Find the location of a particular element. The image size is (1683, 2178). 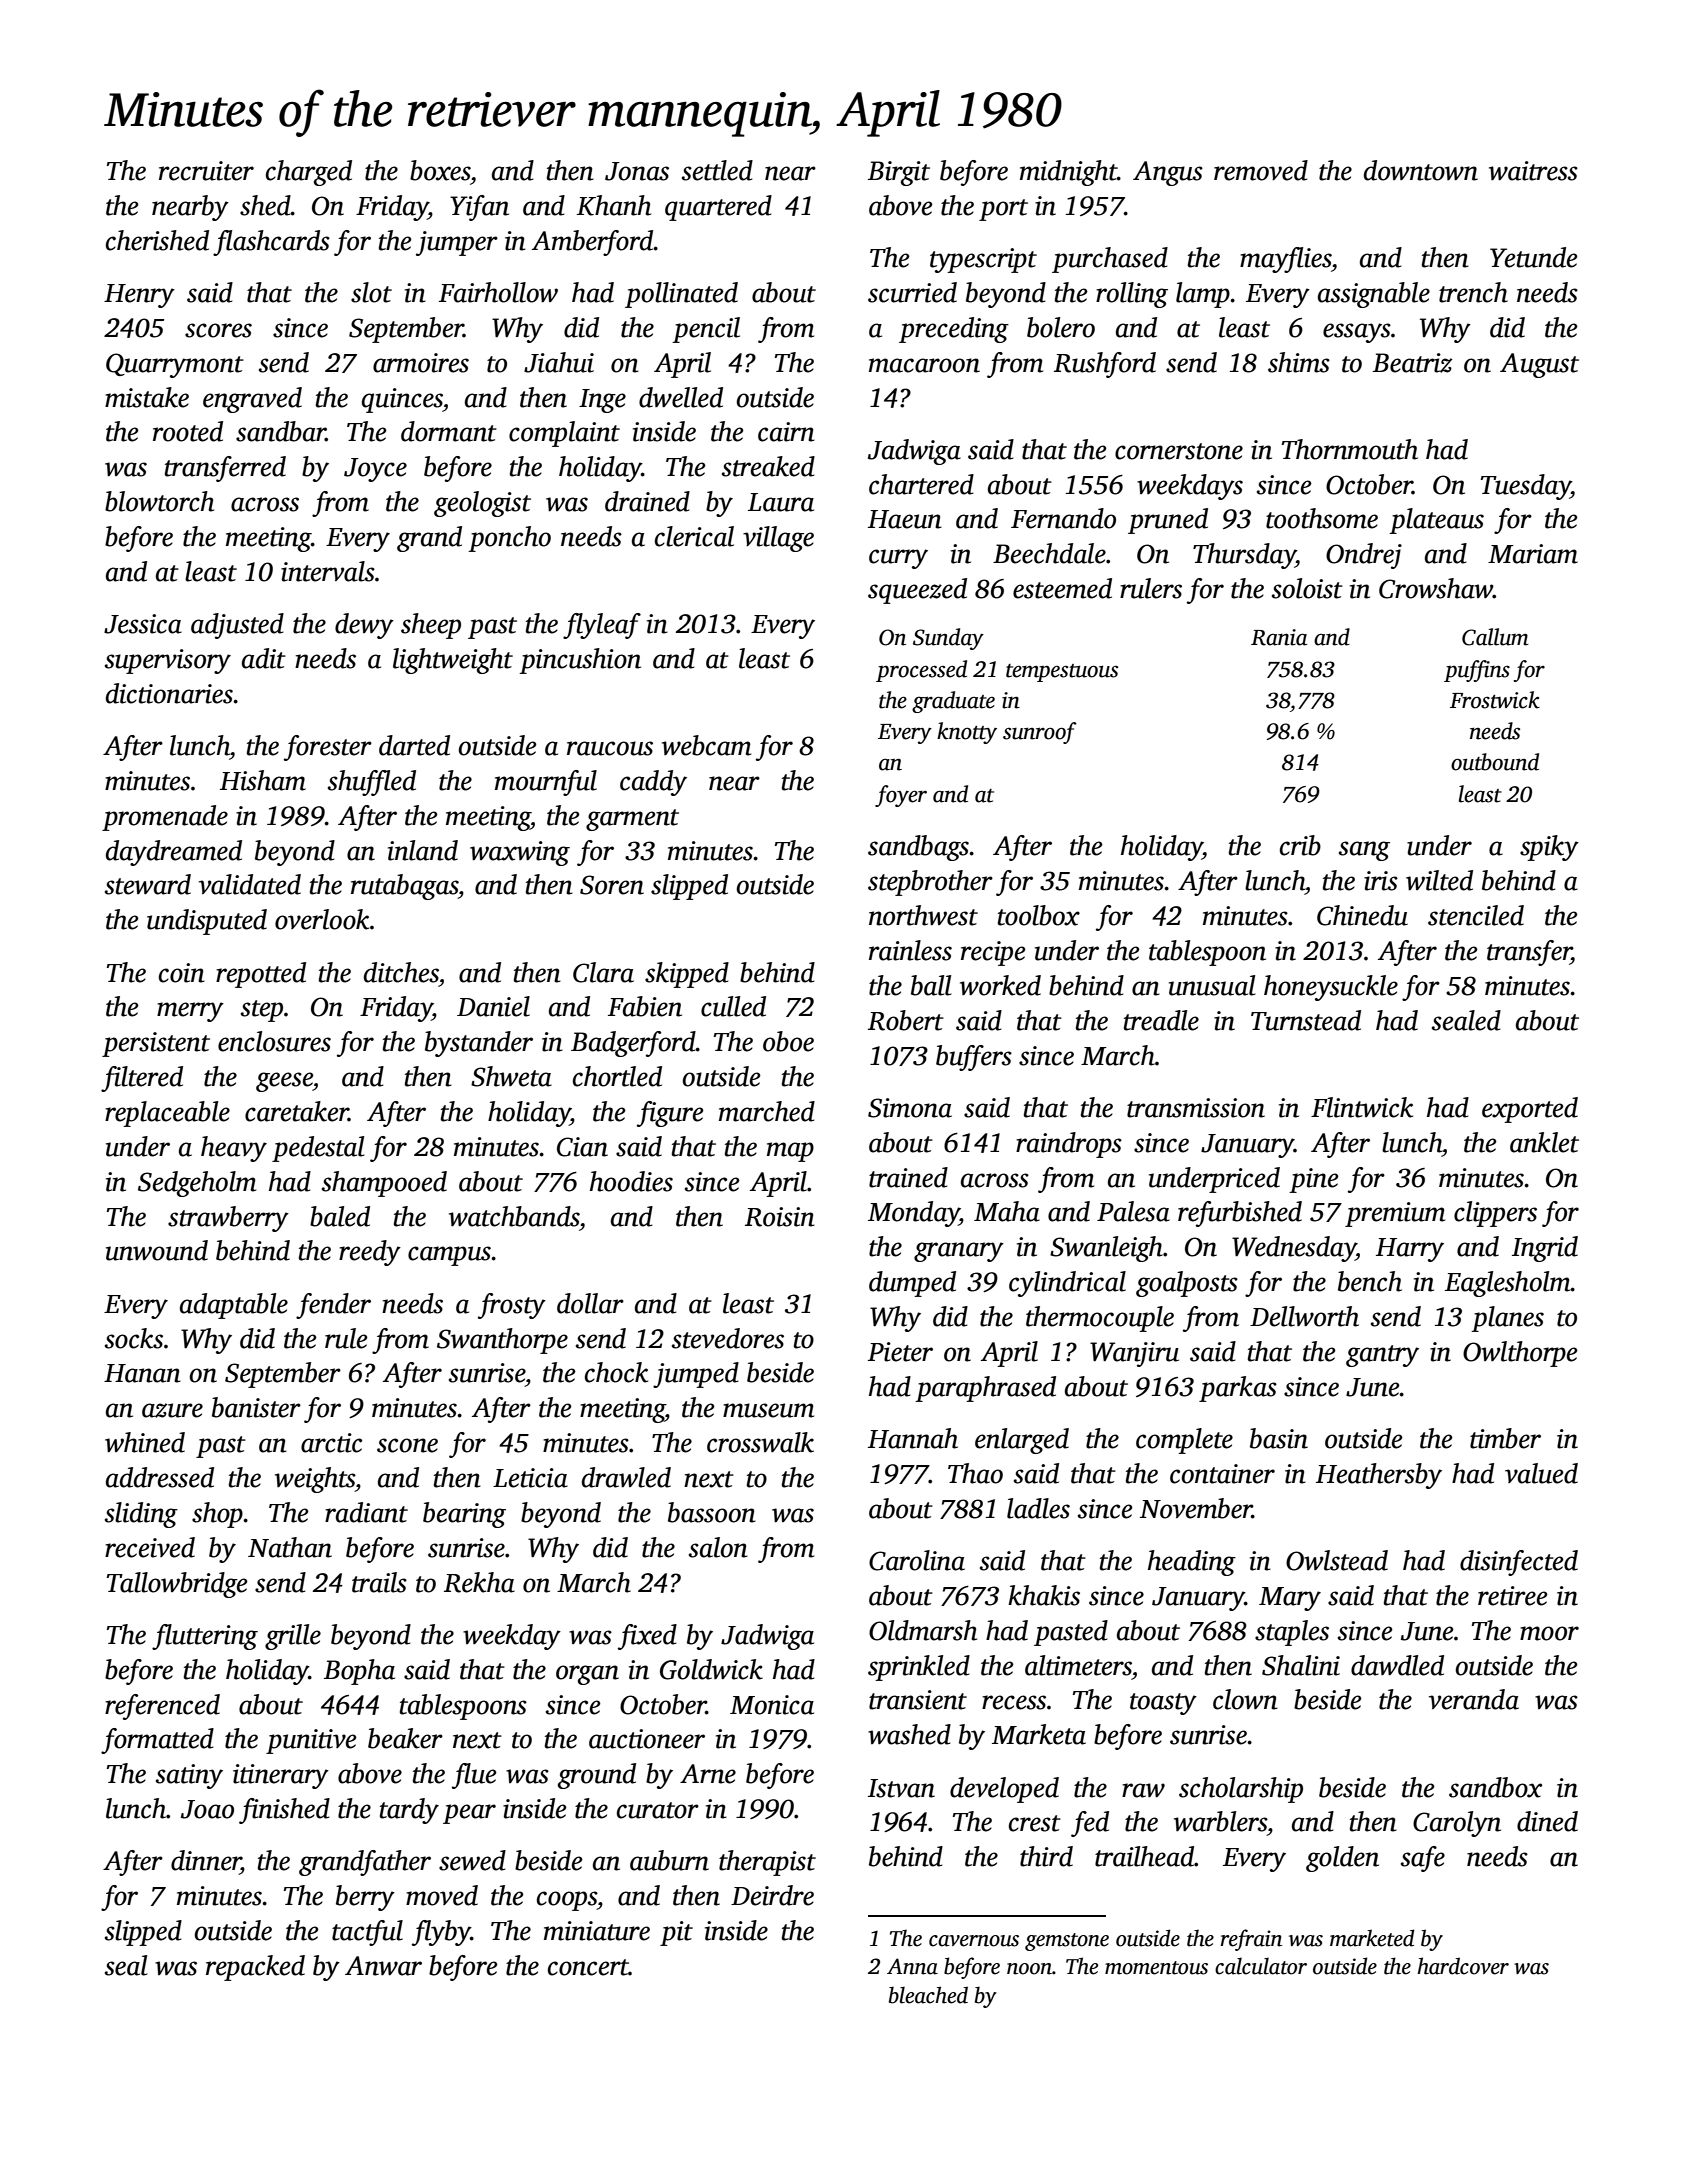

repacked is located at coordinates (255, 1968).
